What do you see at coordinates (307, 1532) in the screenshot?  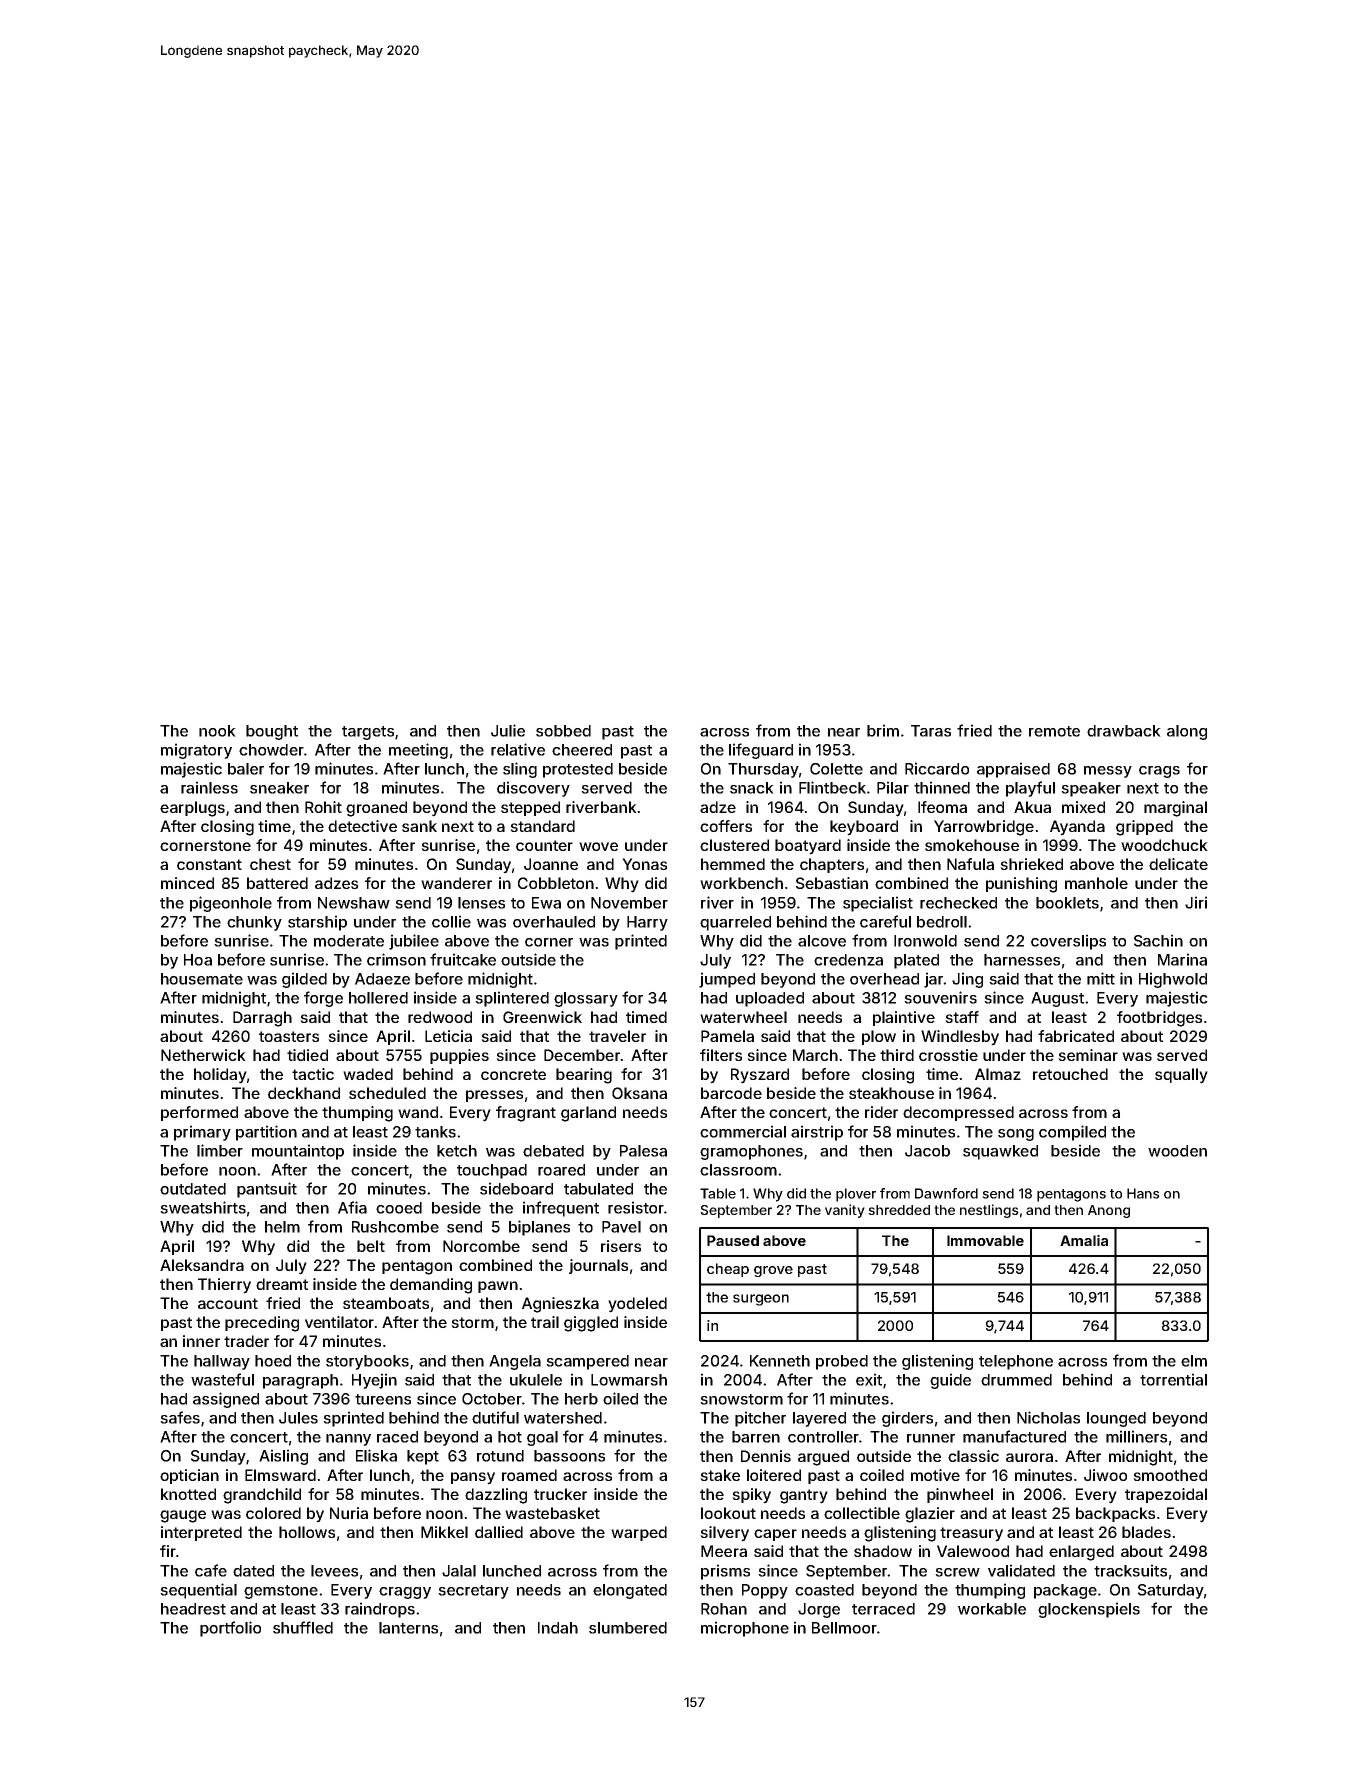 I see `hollows` at bounding box center [307, 1532].
